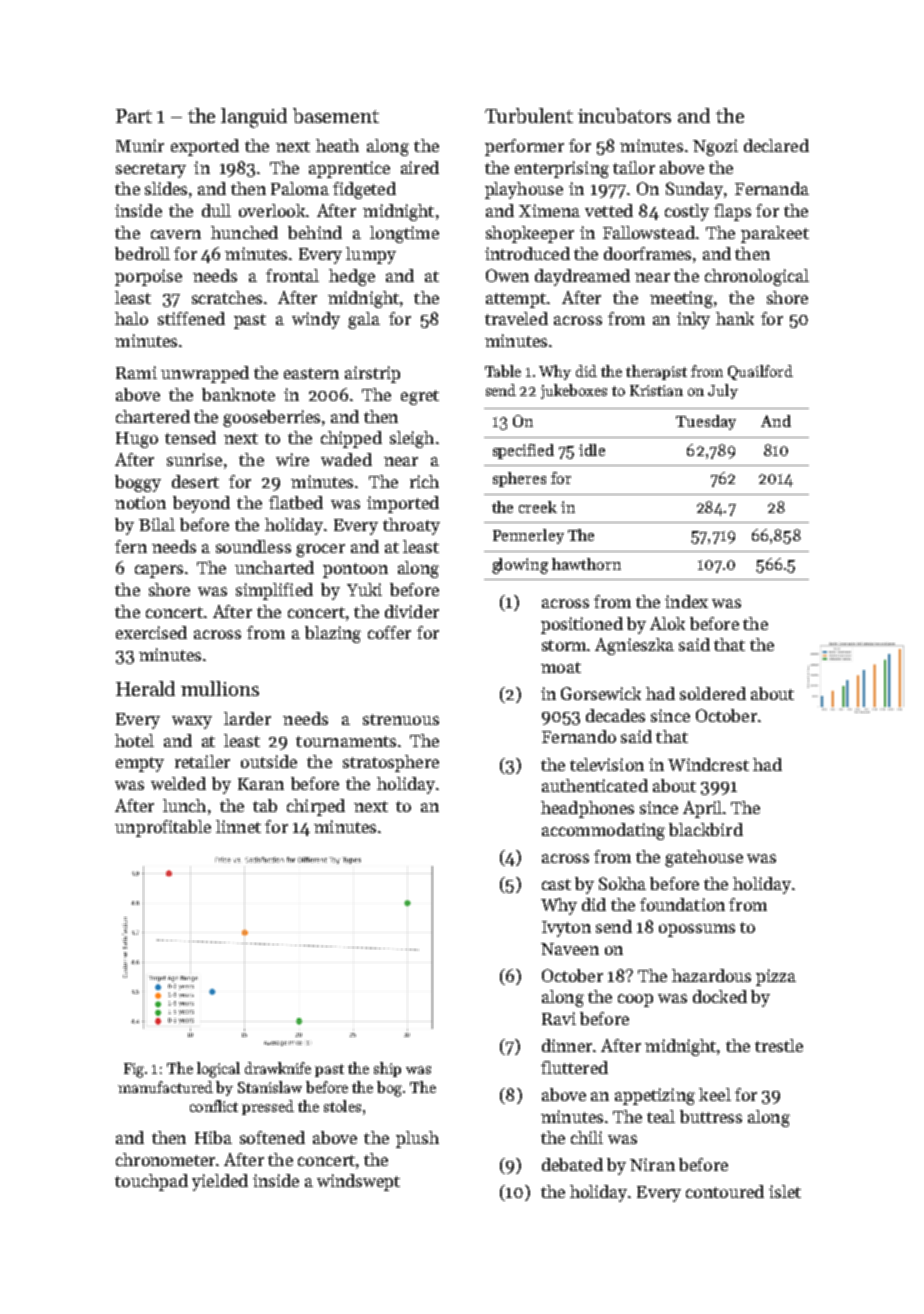 This screenshot has height=1314, width=924. I want to click on accommodating, so click(603, 831).
